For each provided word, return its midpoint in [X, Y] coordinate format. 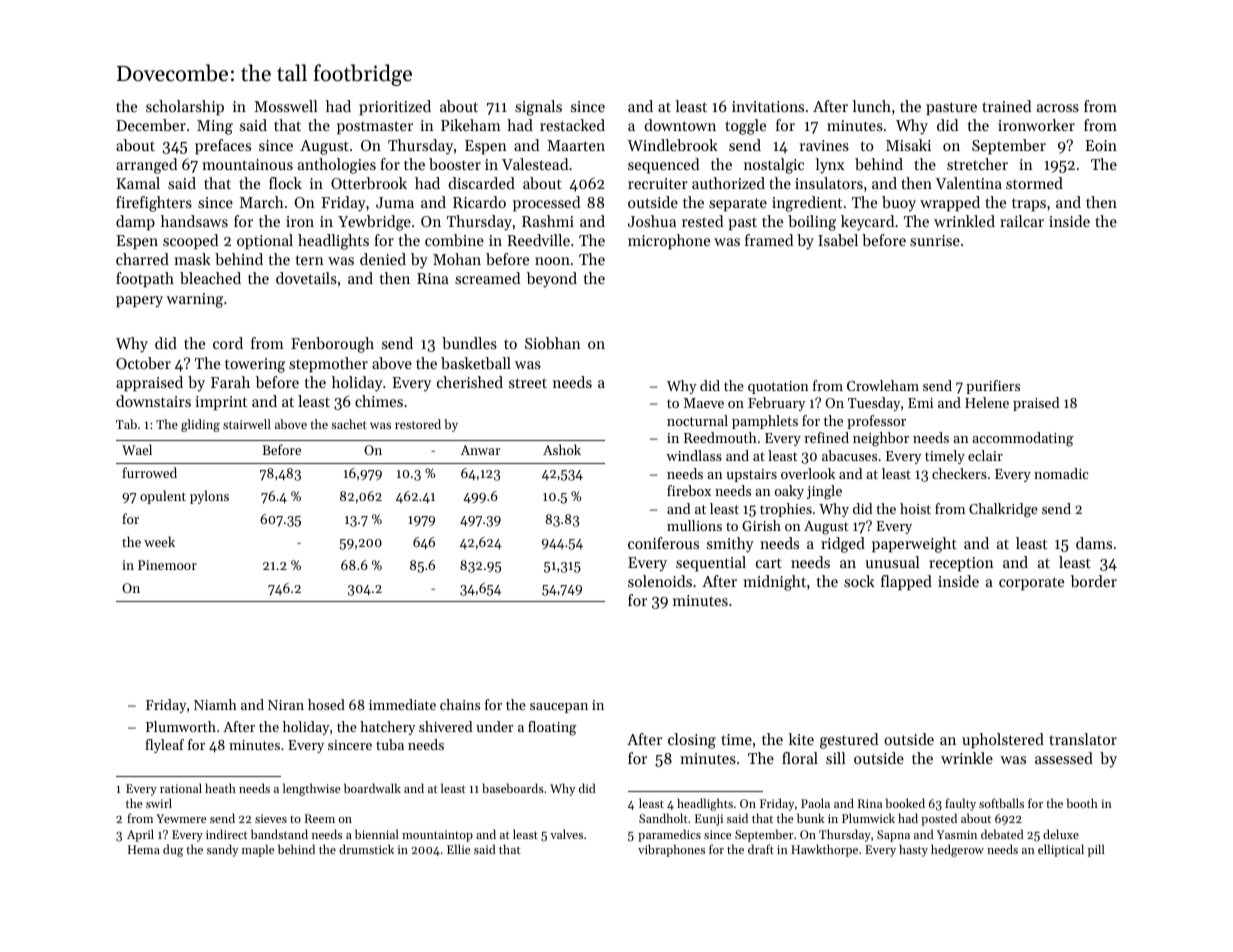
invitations [768, 106]
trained [1006, 106]
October [143, 363]
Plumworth [181, 726]
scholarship [185, 107]
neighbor [881, 439]
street [528, 383]
